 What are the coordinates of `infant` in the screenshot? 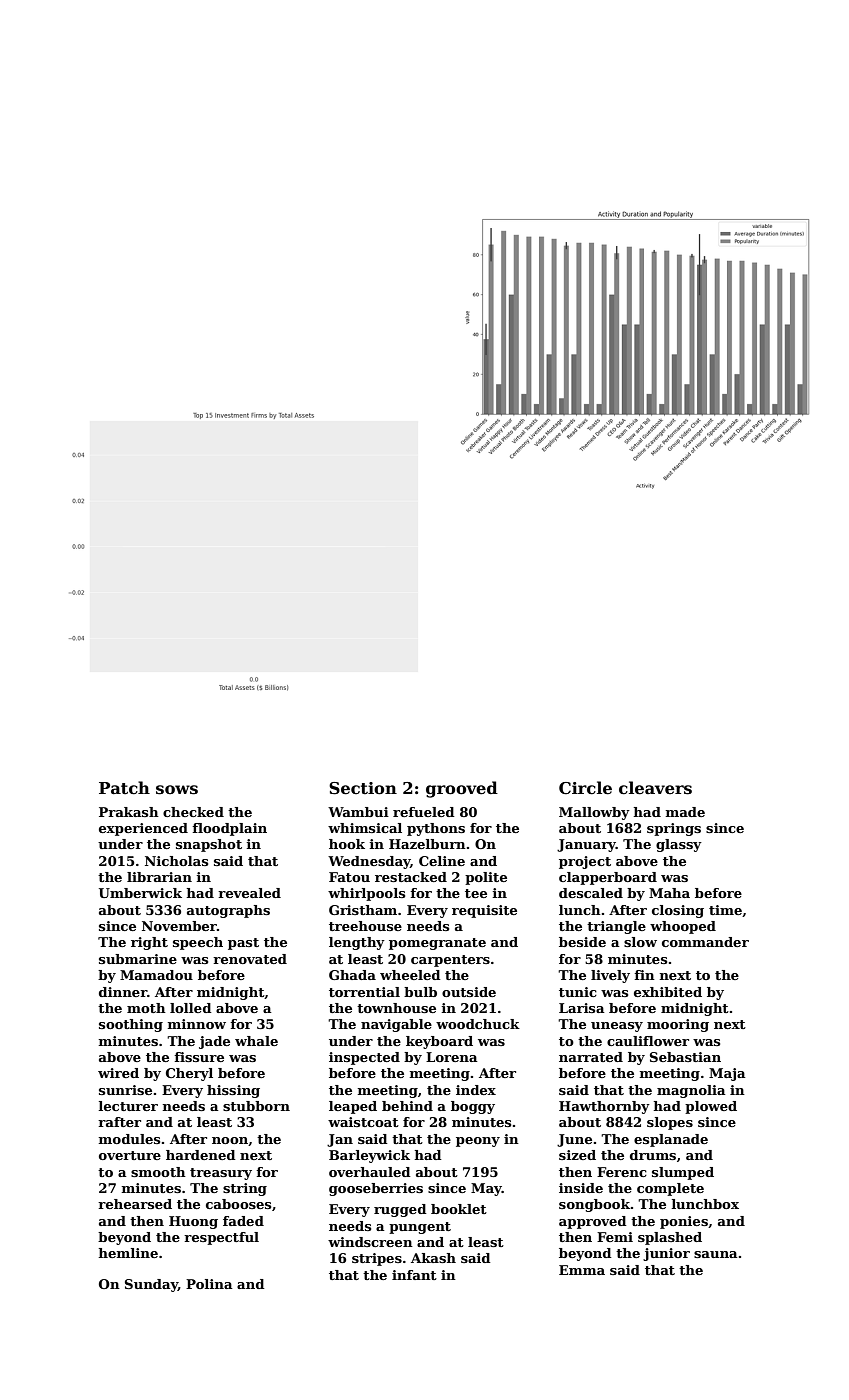 It's located at (414, 1275).
